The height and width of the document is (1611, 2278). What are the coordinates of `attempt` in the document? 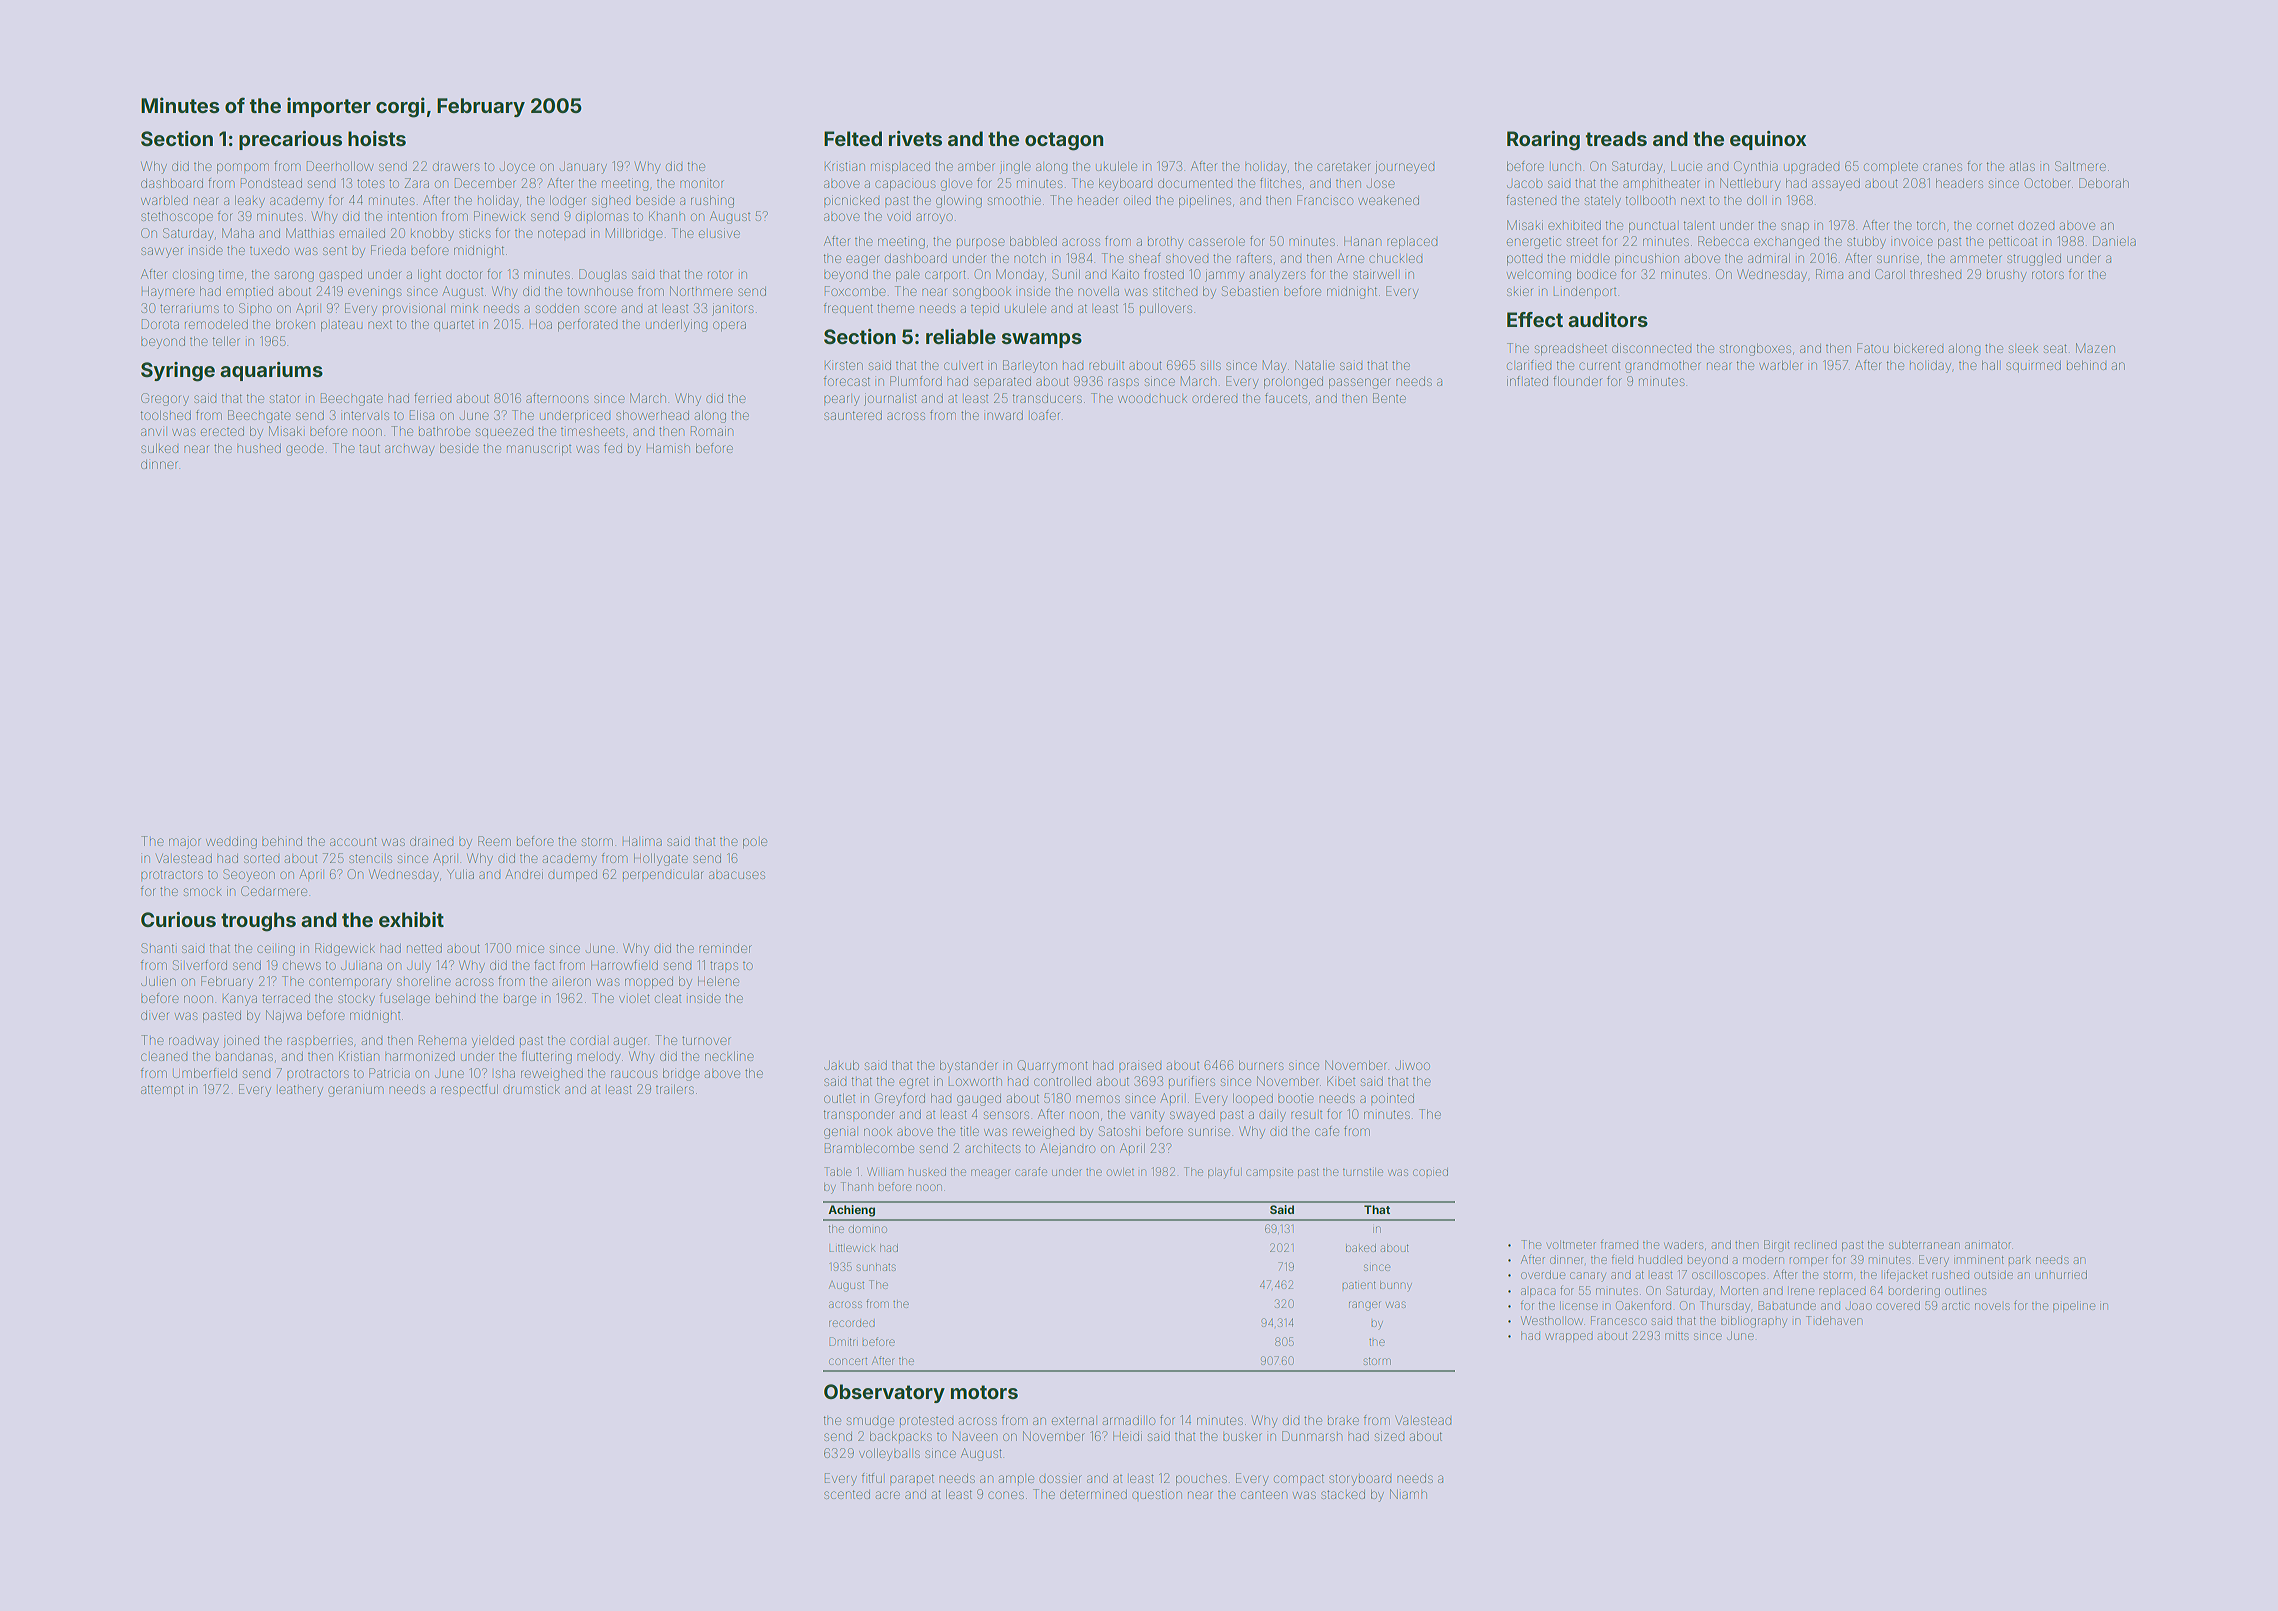 It's located at (162, 1090).
